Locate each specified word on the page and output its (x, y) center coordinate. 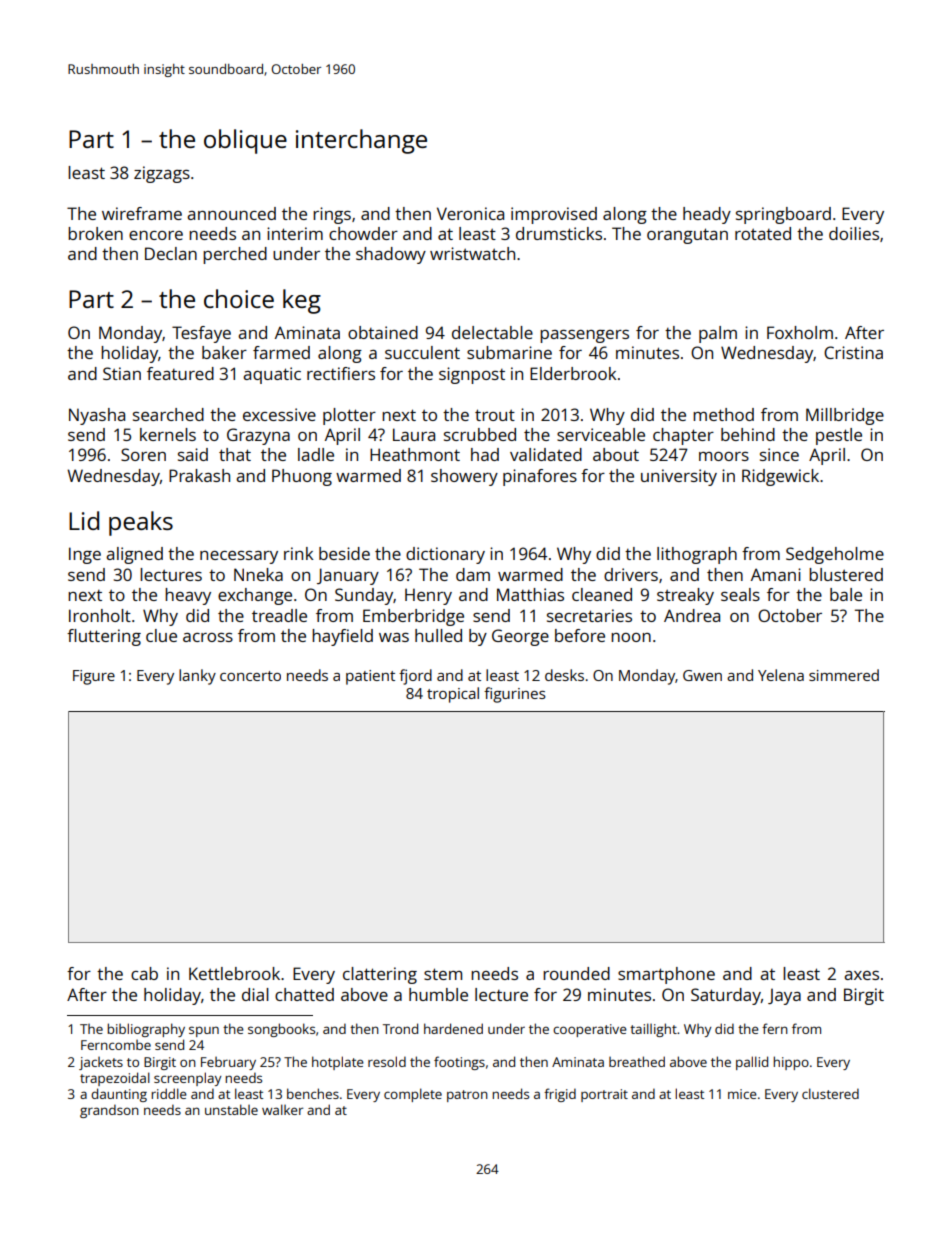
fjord (415, 677)
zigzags (162, 174)
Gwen (702, 675)
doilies (854, 233)
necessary (239, 557)
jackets (101, 1063)
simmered (844, 675)
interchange (361, 141)
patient (370, 677)
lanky (197, 677)
